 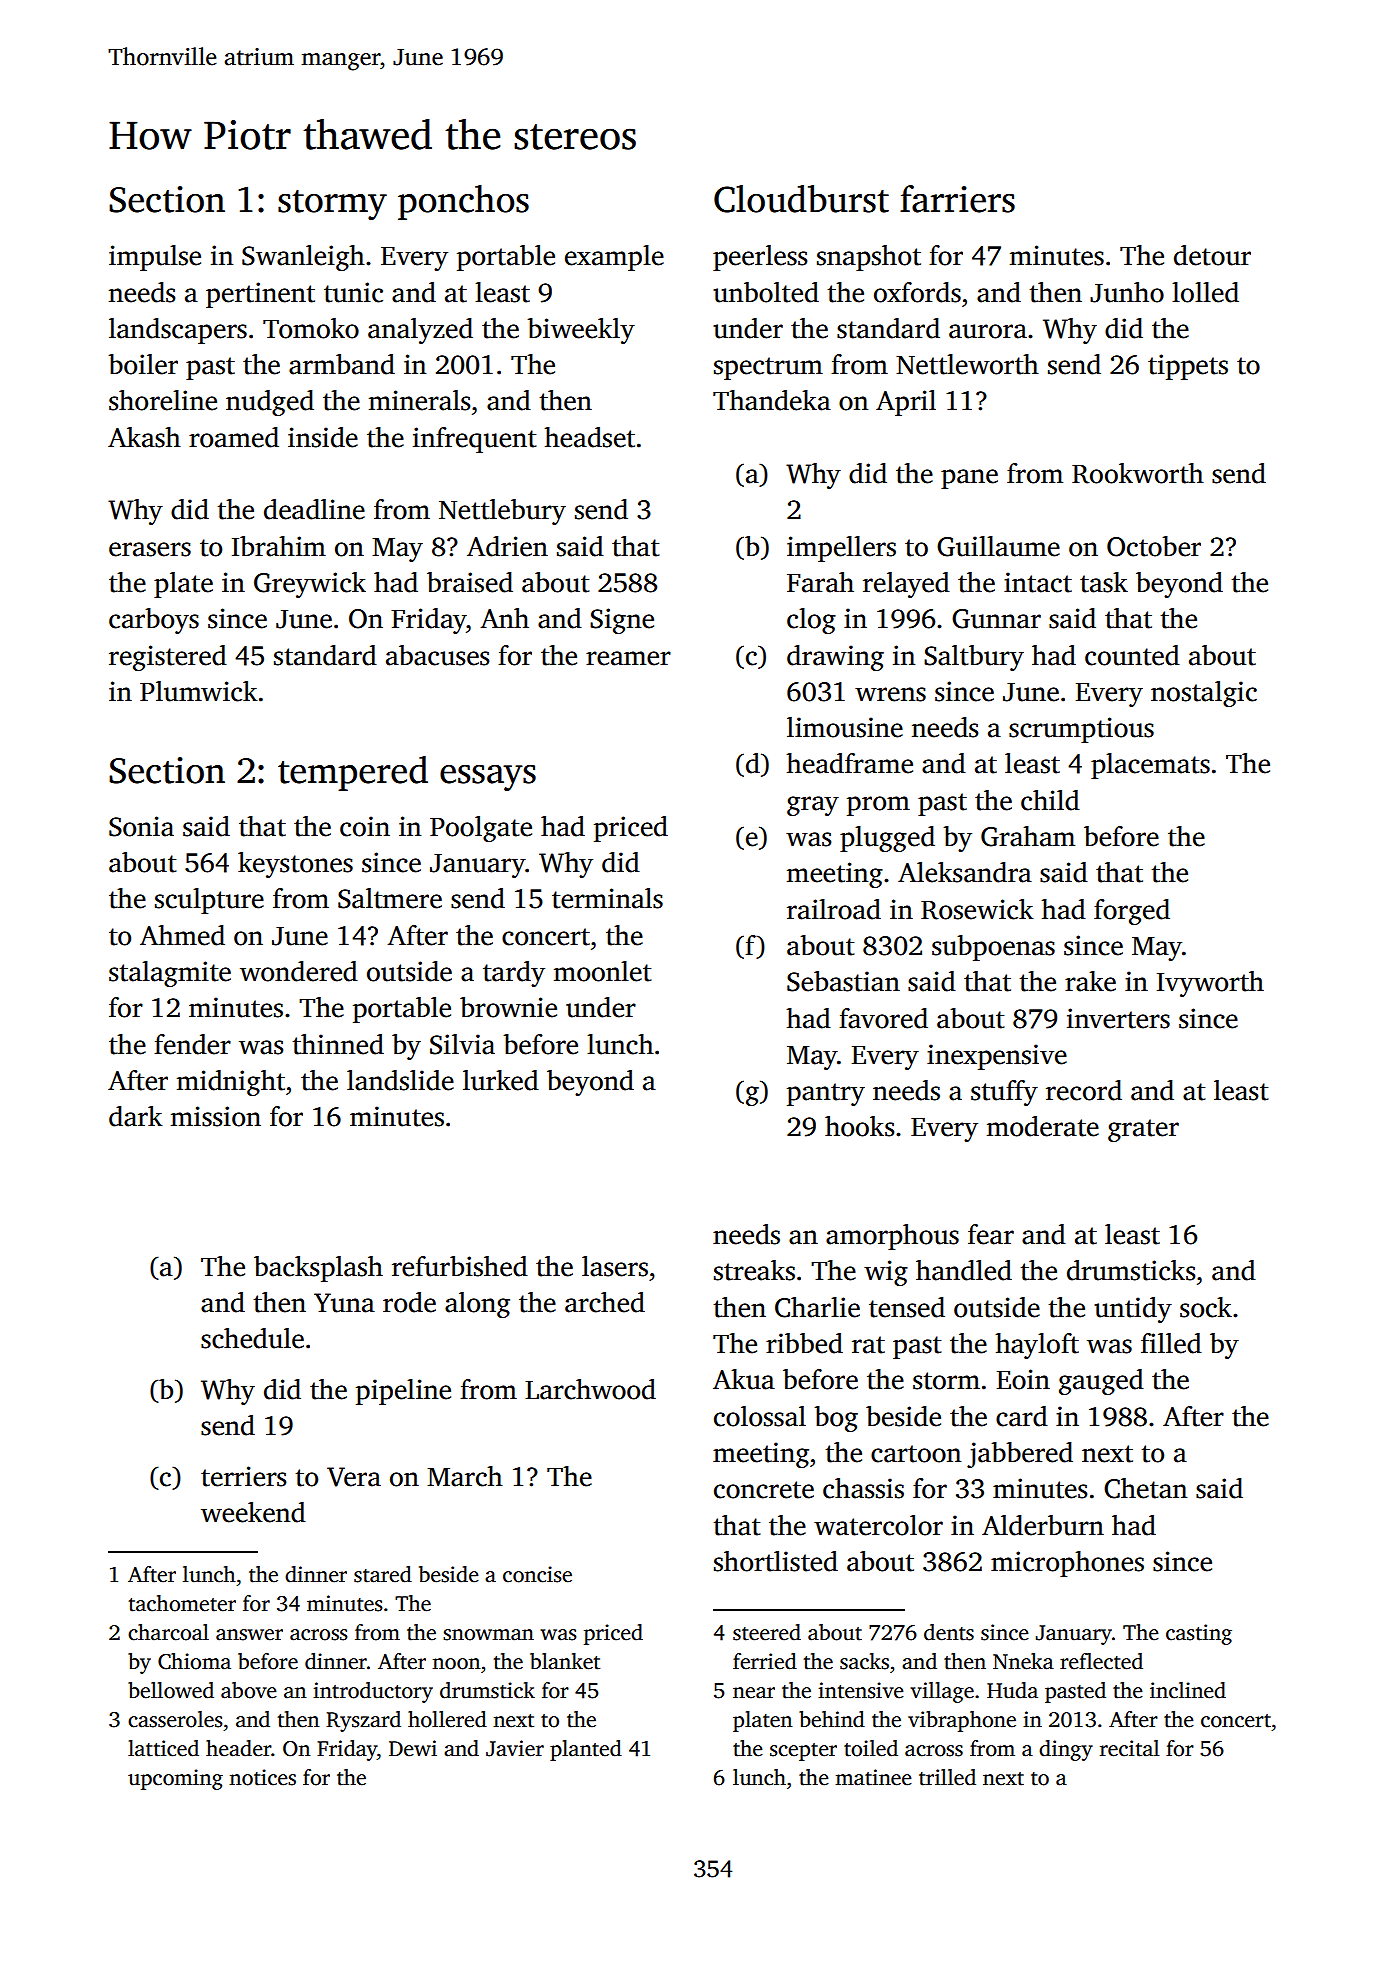 What do you see at coordinates (463, 202) in the screenshot?
I see `ponchos` at bounding box center [463, 202].
